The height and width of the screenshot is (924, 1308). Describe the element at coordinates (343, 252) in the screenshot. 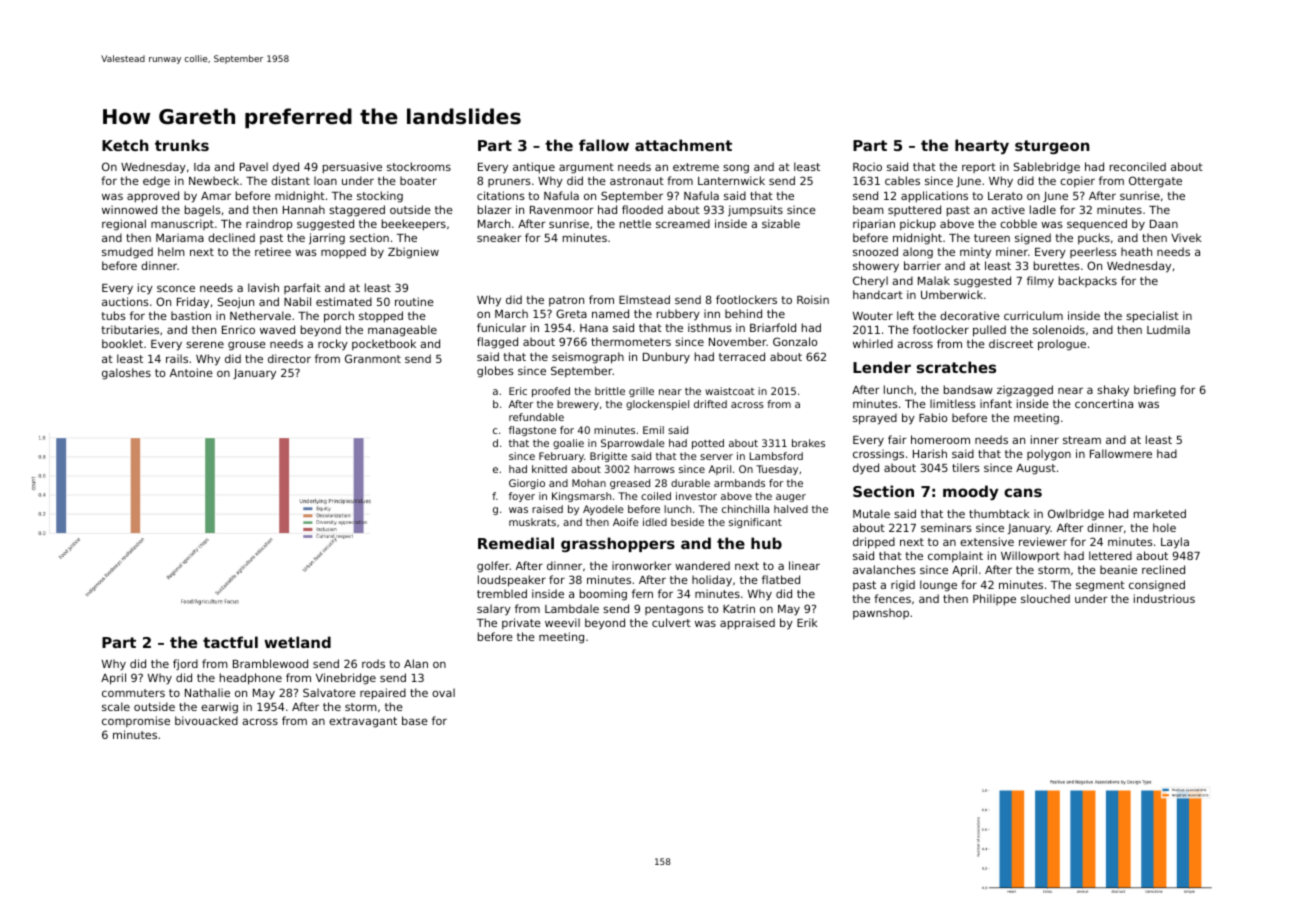

I see `mopped` at that location.
